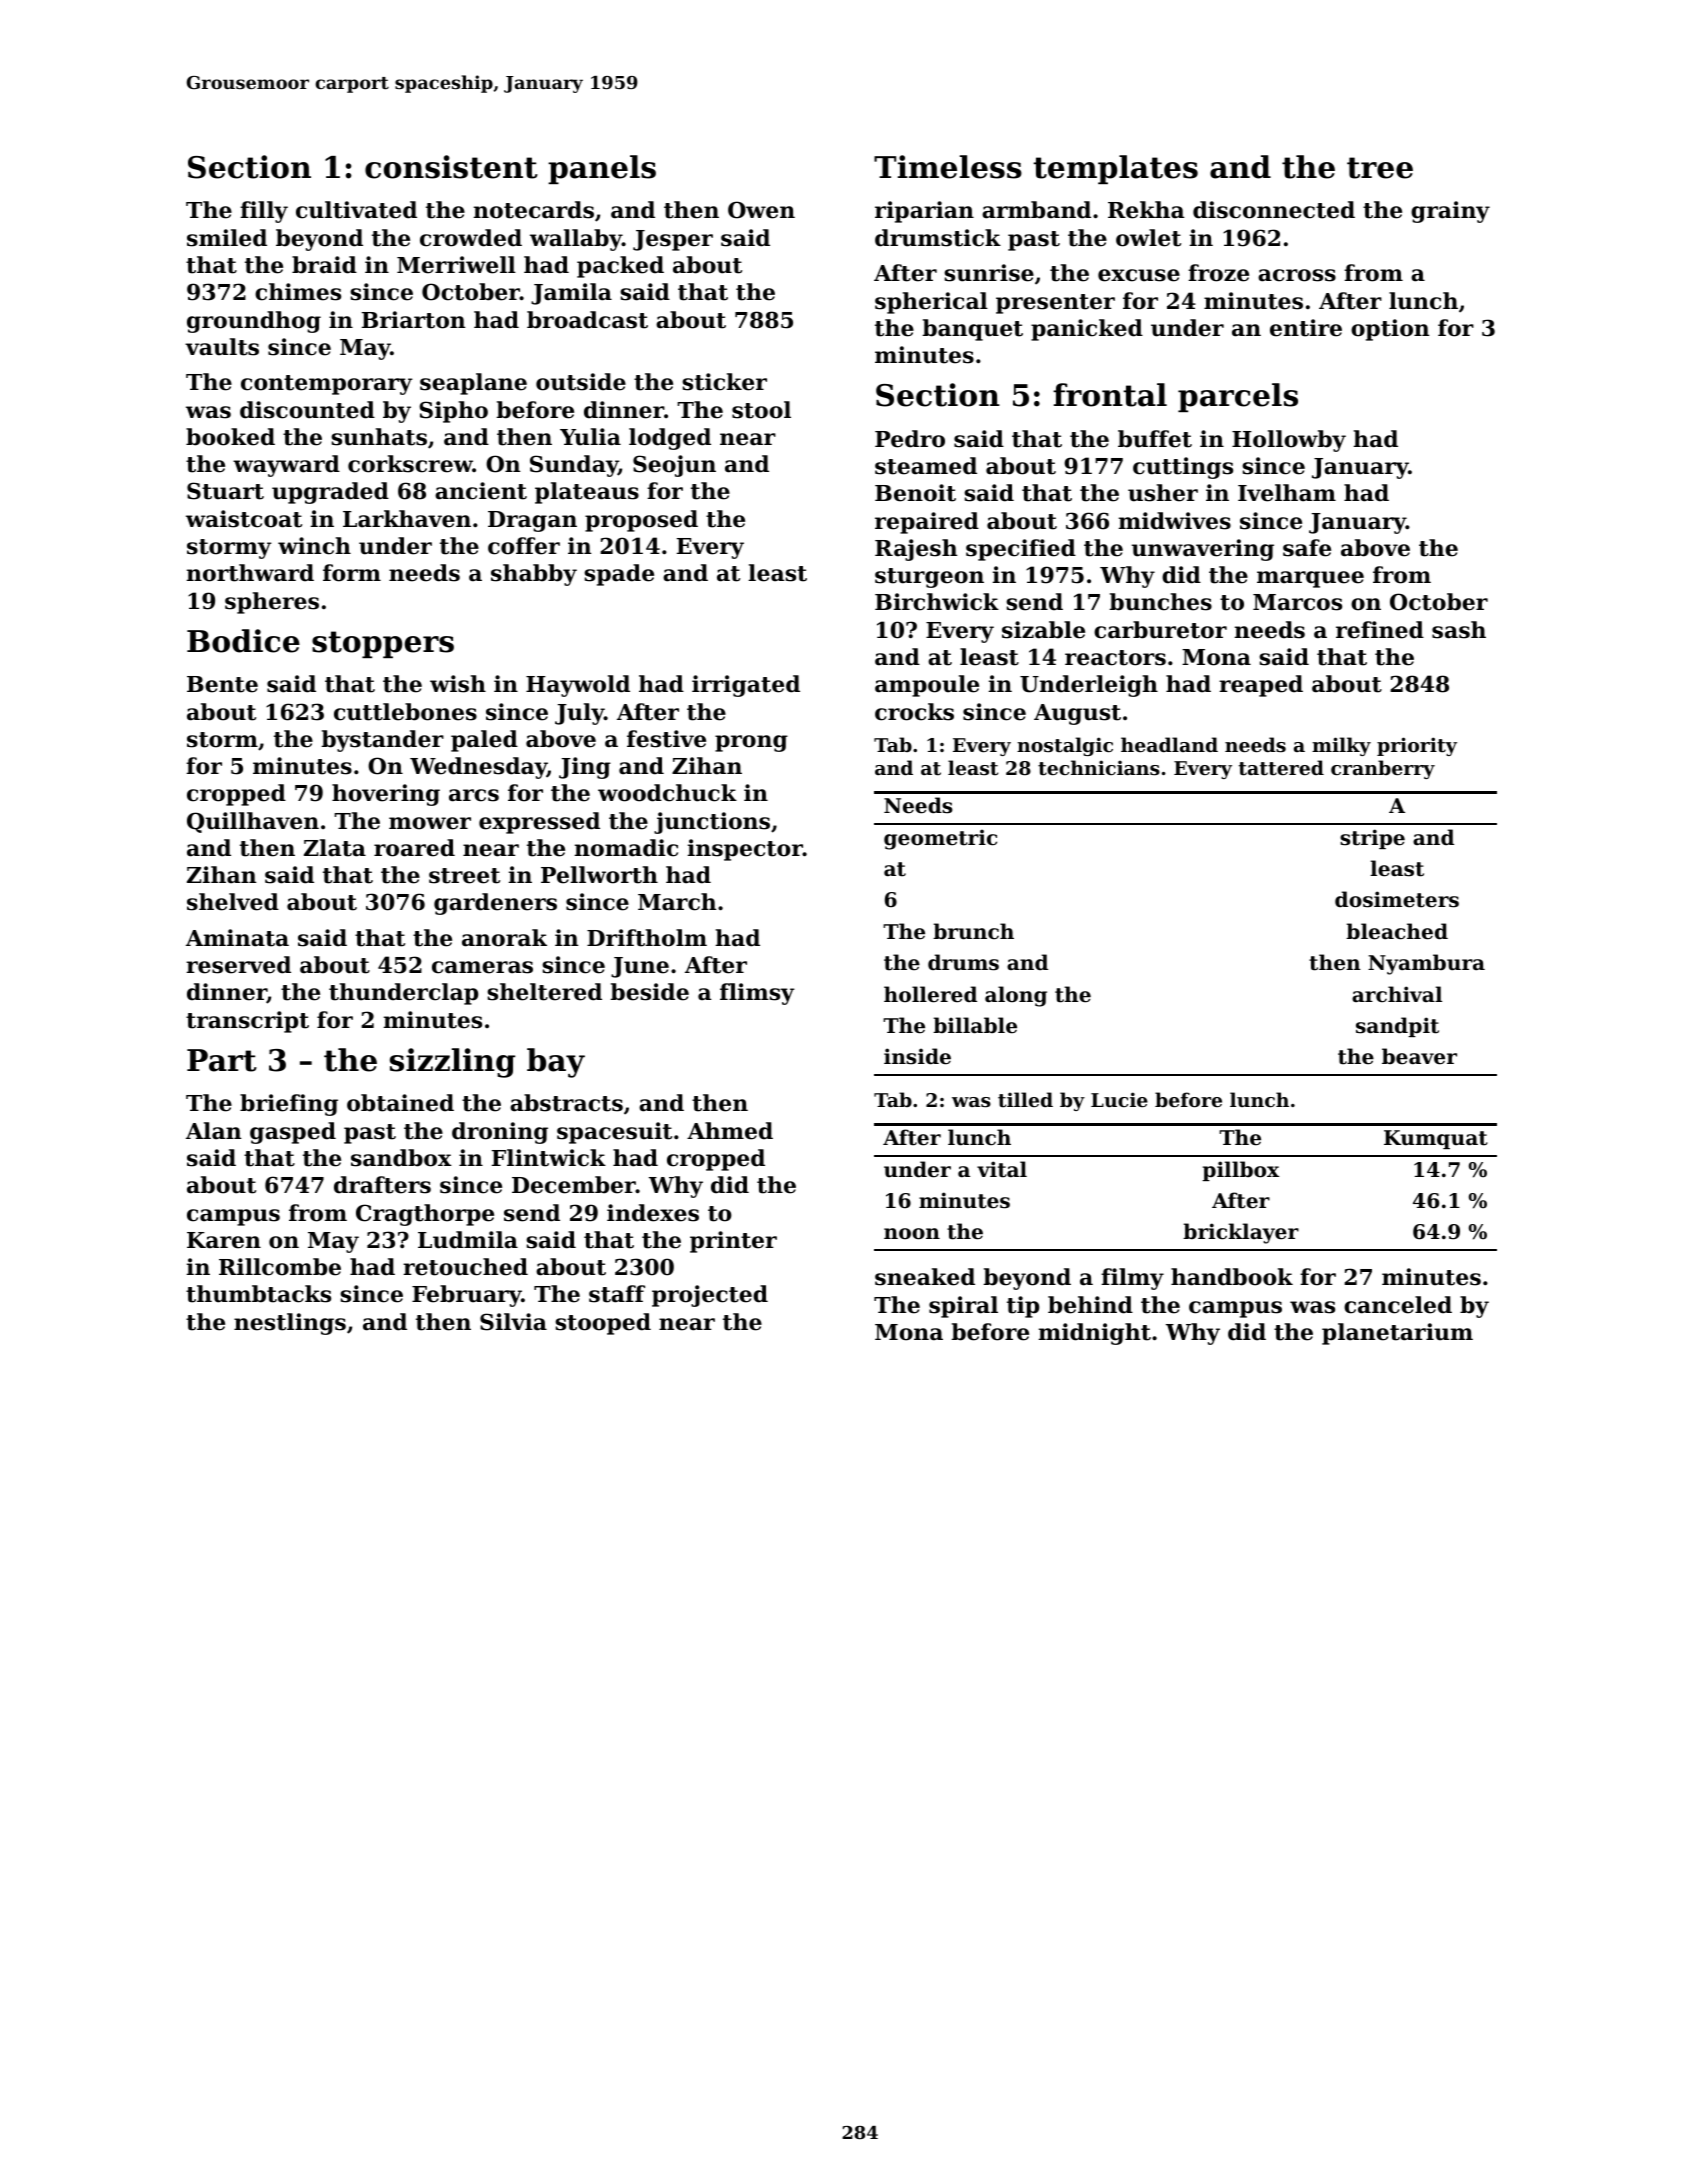  What do you see at coordinates (1115, 169) in the screenshot?
I see `templates` at bounding box center [1115, 169].
